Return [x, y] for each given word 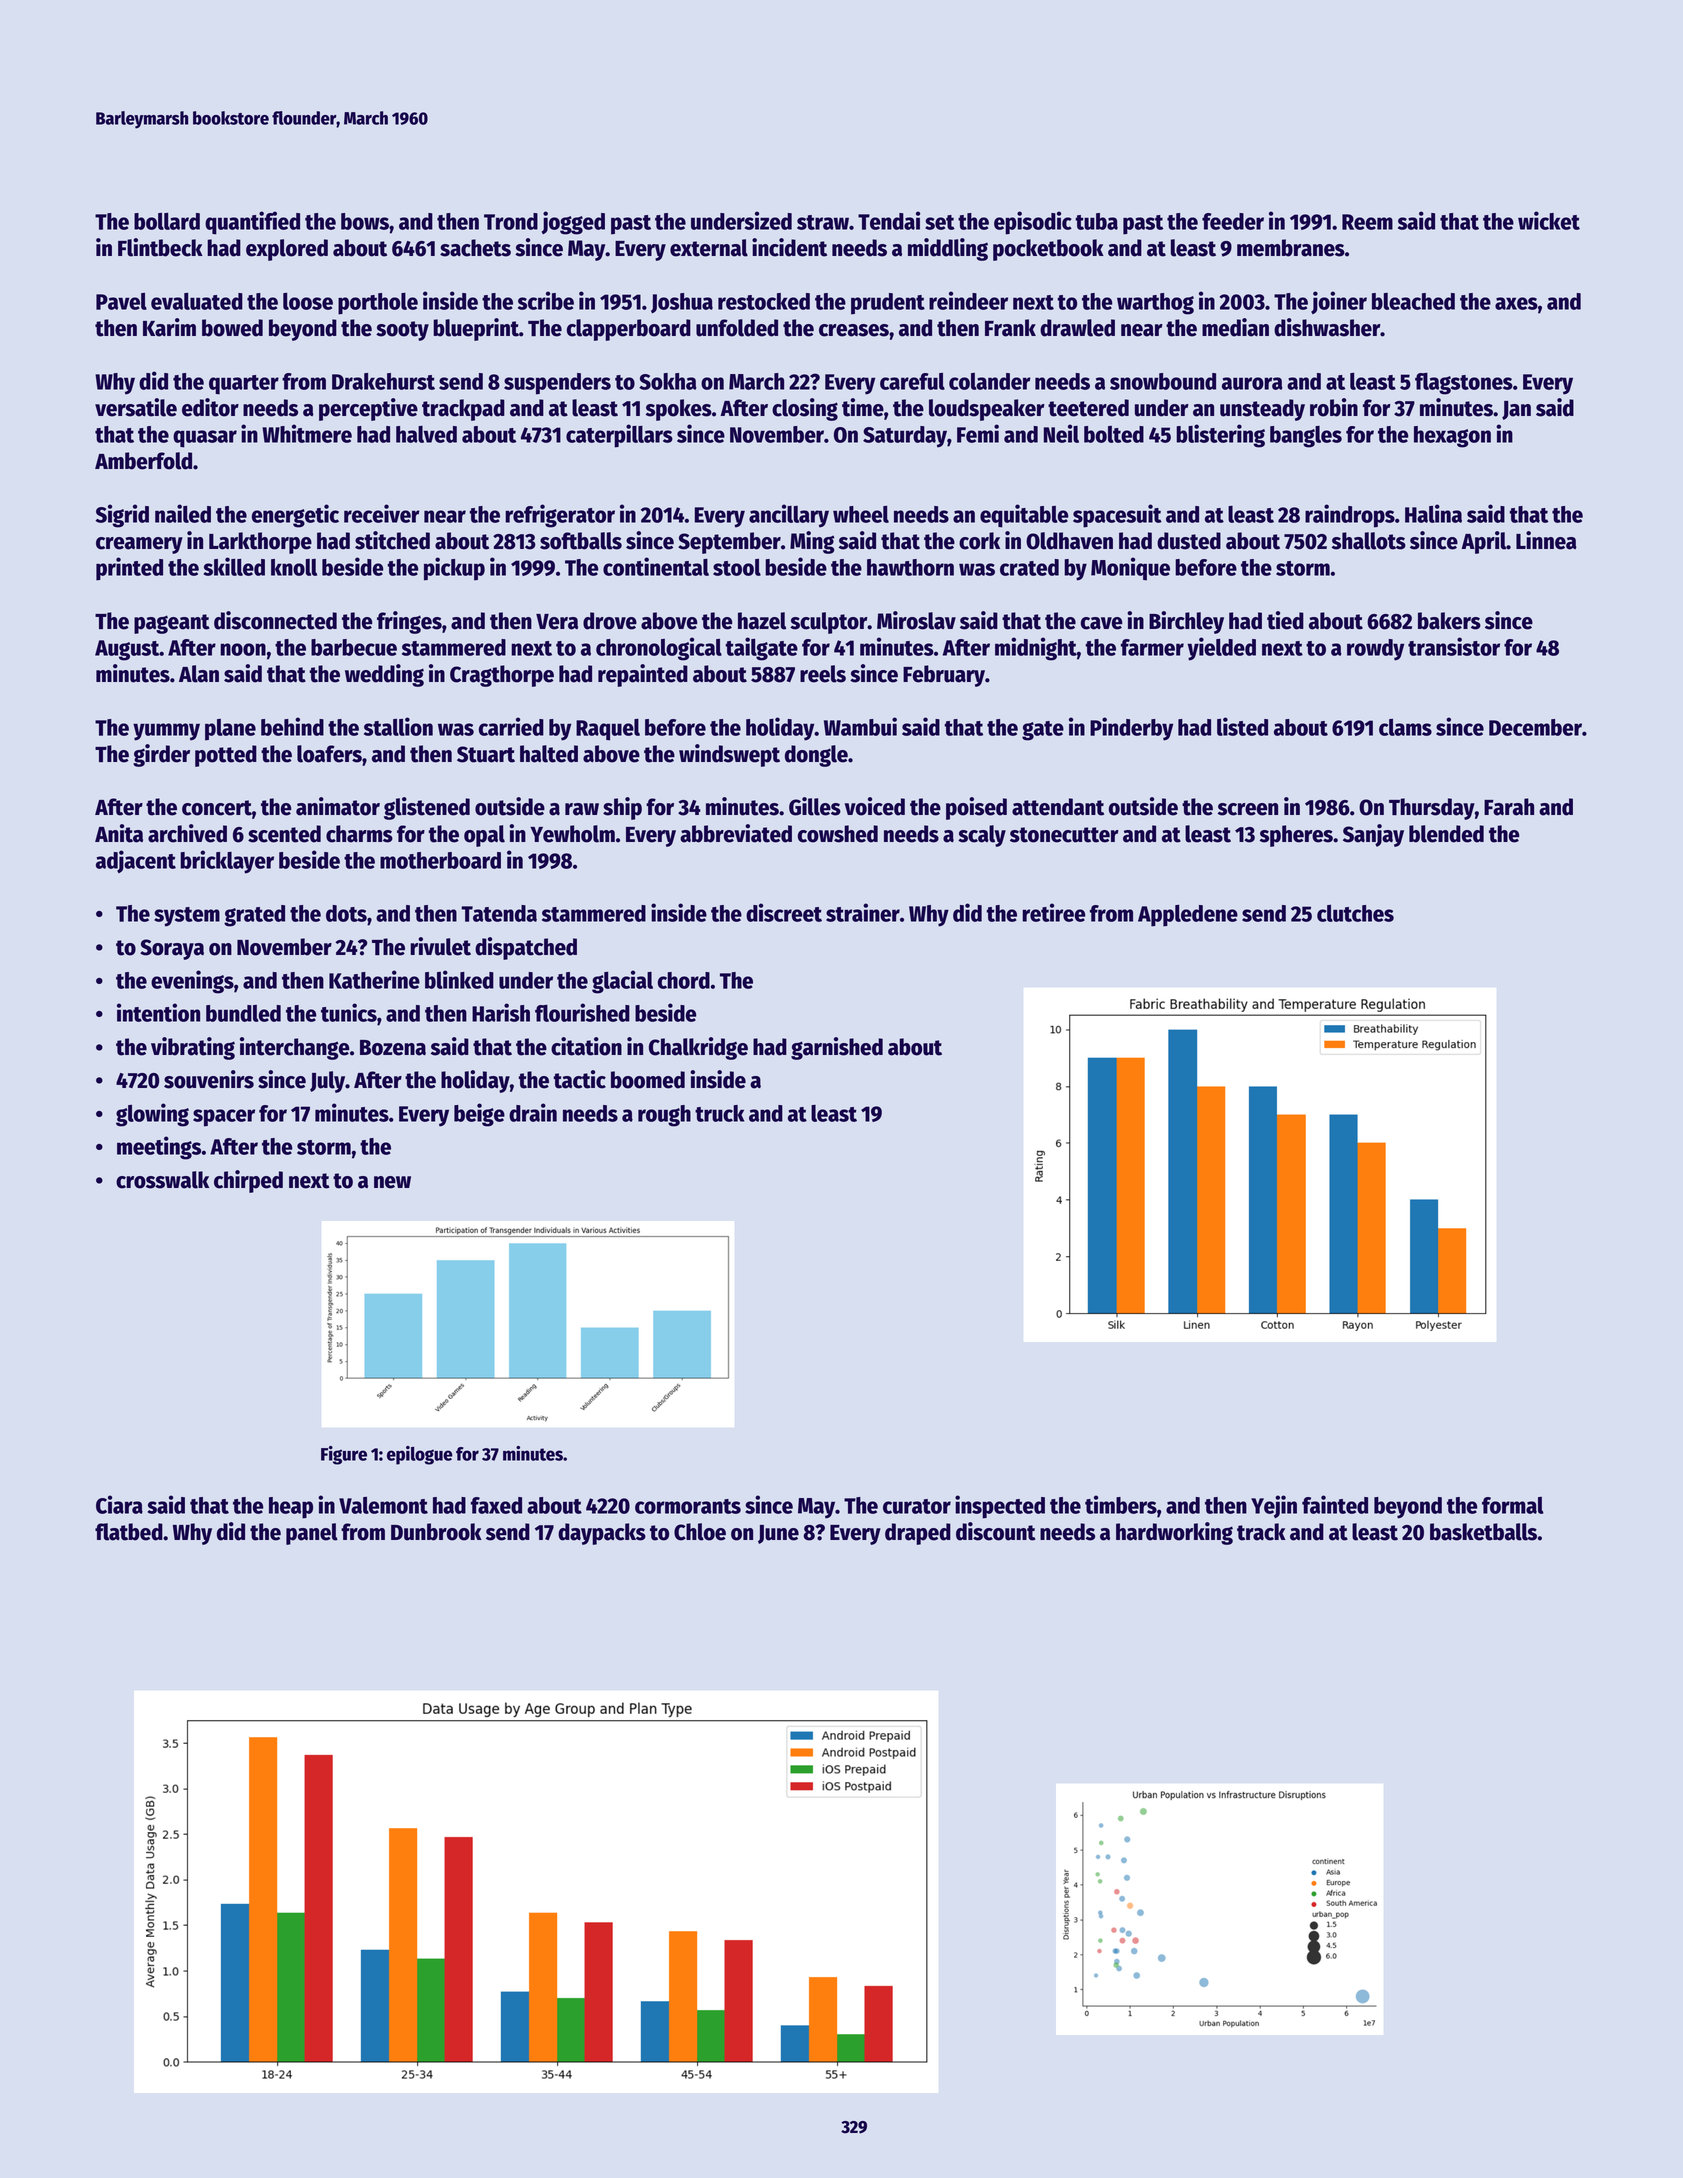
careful [912, 381]
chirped [248, 1181]
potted [226, 756]
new [392, 1182]
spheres [1296, 836]
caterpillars [619, 436]
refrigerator [560, 516]
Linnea [1546, 540]
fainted [1335, 1504]
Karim [169, 327]
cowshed [838, 834]
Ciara [119, 1504]
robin [1334, 407]
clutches [1355, 913]
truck [719, 1113]
